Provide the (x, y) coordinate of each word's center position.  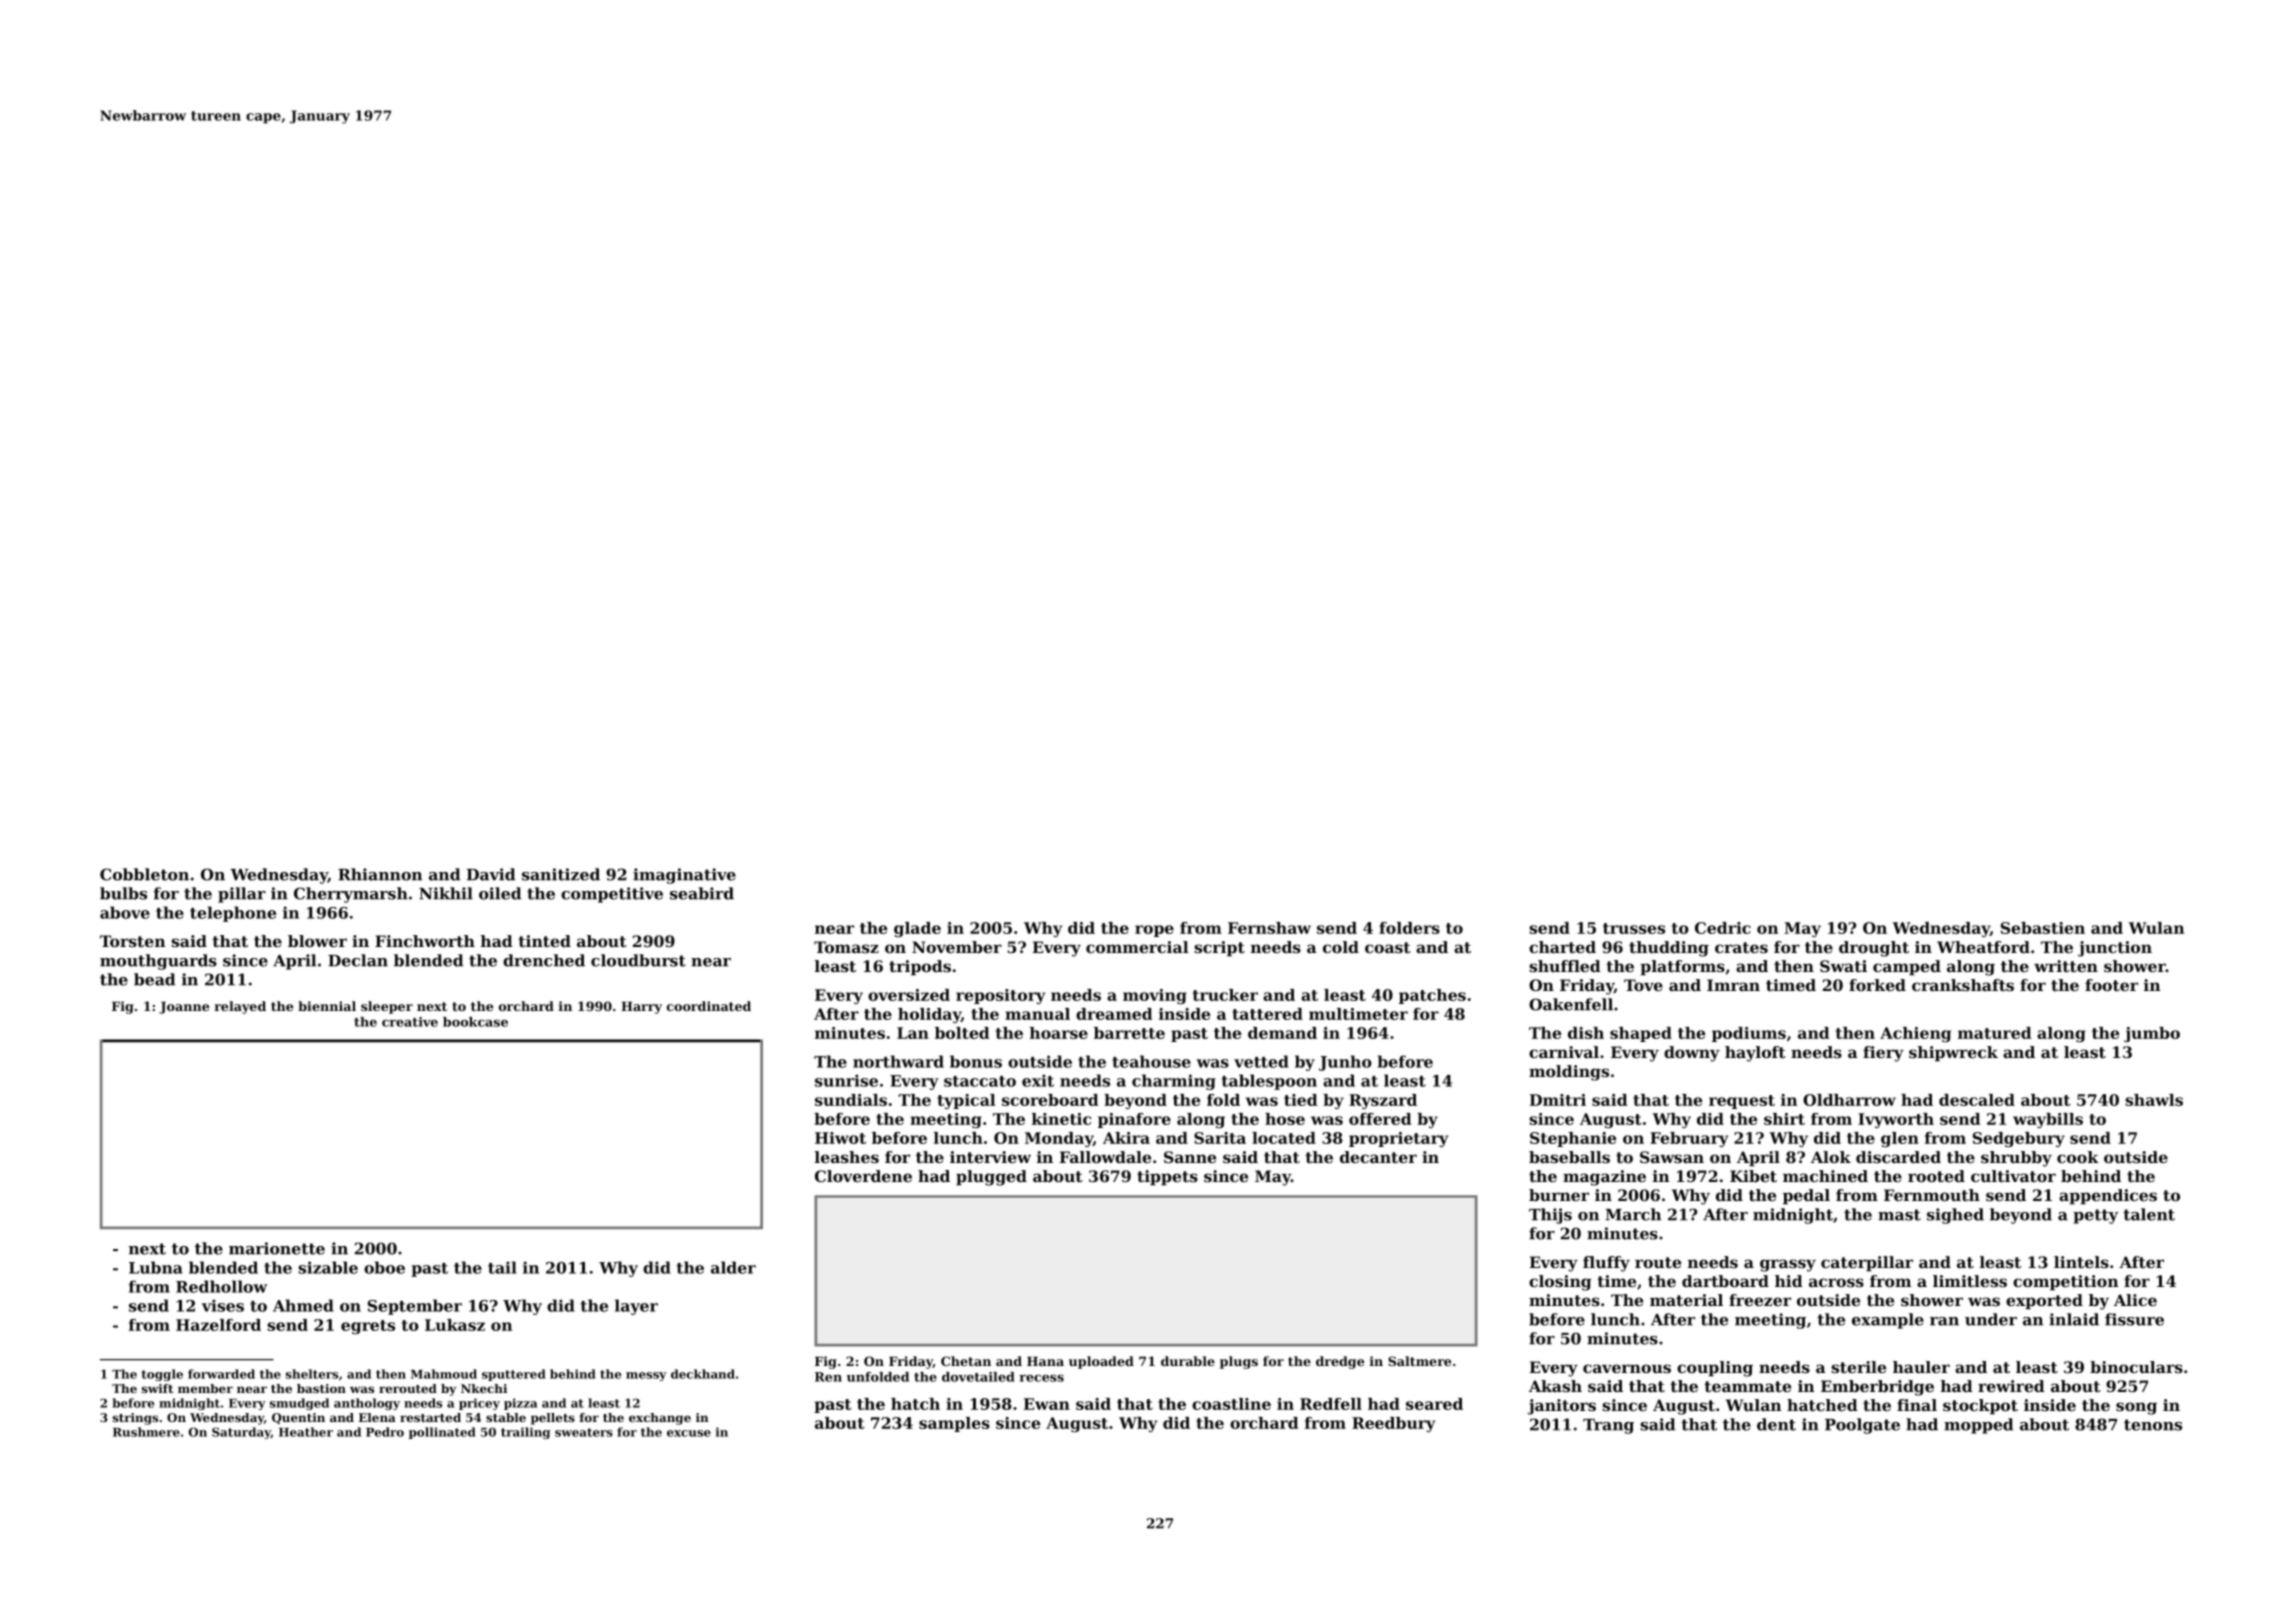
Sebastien (2043, 928)
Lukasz (455, 1325)
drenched (544, 960)
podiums (1749, 1034)
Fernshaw (1269, 928)
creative (410, 1022)
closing (1560, 1283)
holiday (929, 1015)
